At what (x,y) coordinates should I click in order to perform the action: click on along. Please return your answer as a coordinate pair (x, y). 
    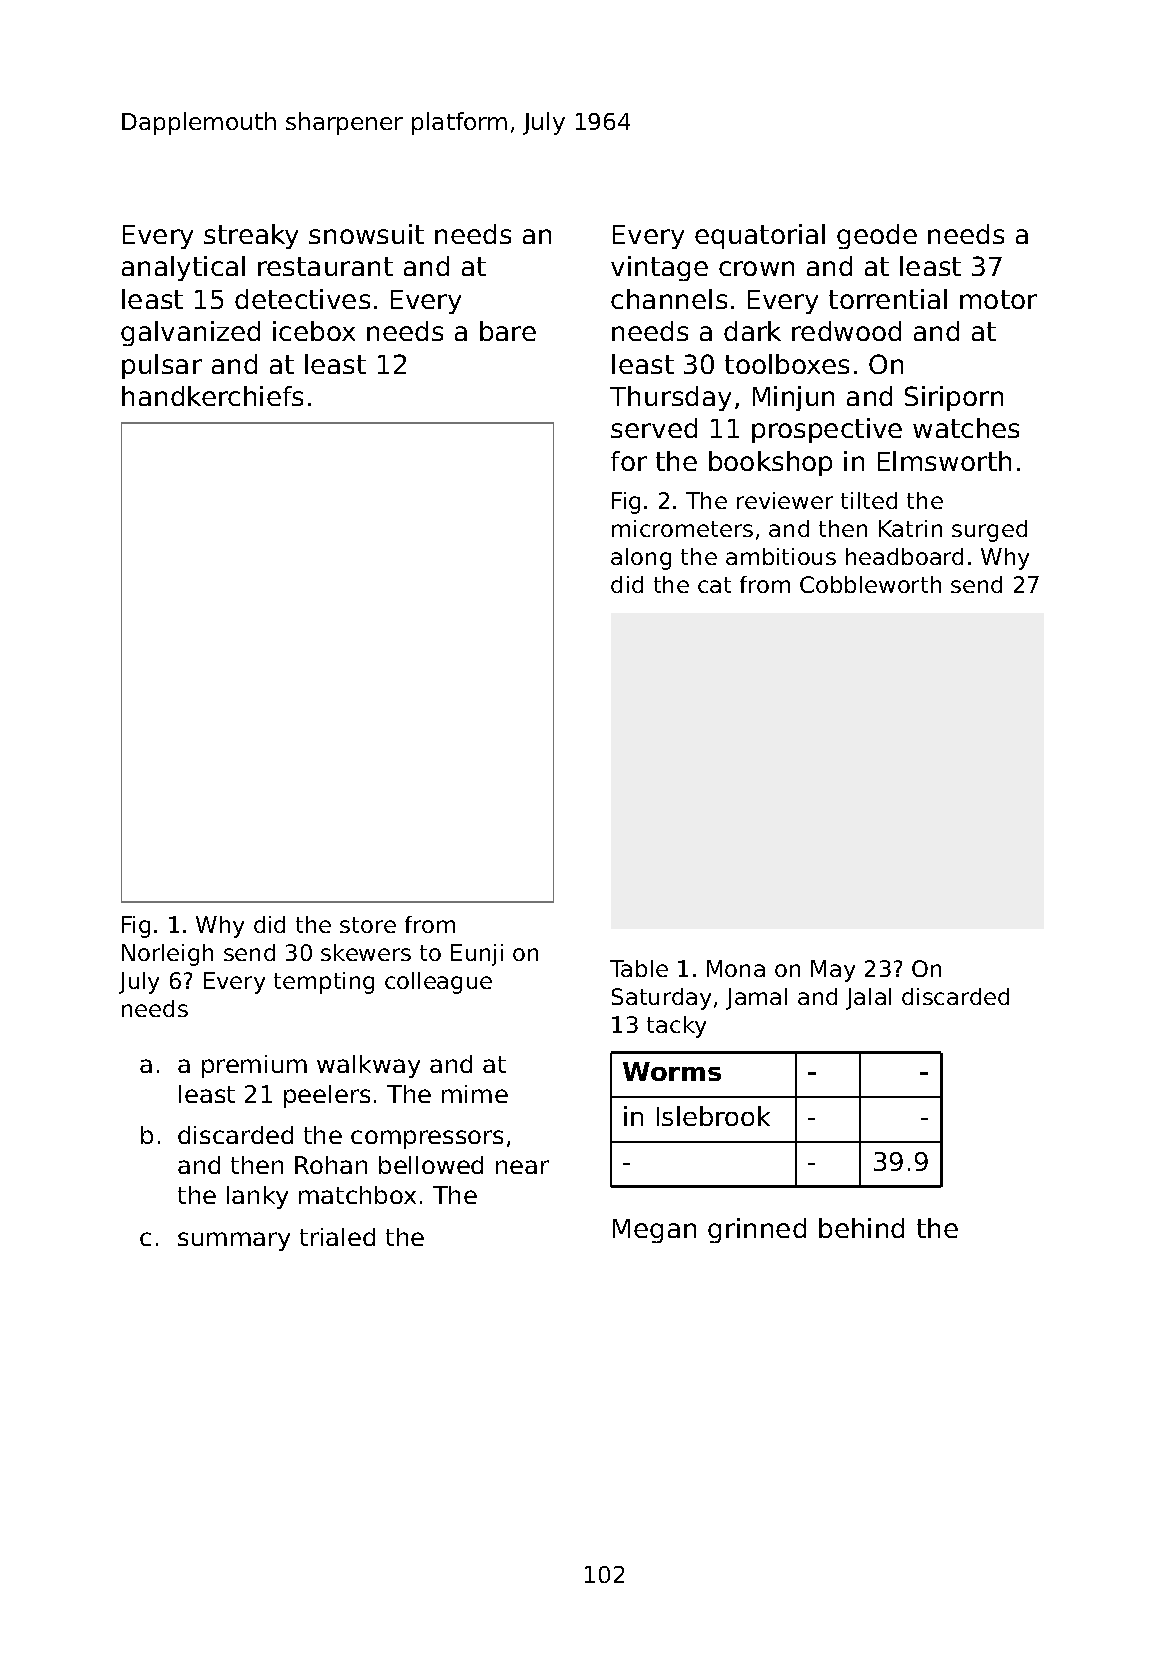
    Looking at the image, I should click on (641, 559).
